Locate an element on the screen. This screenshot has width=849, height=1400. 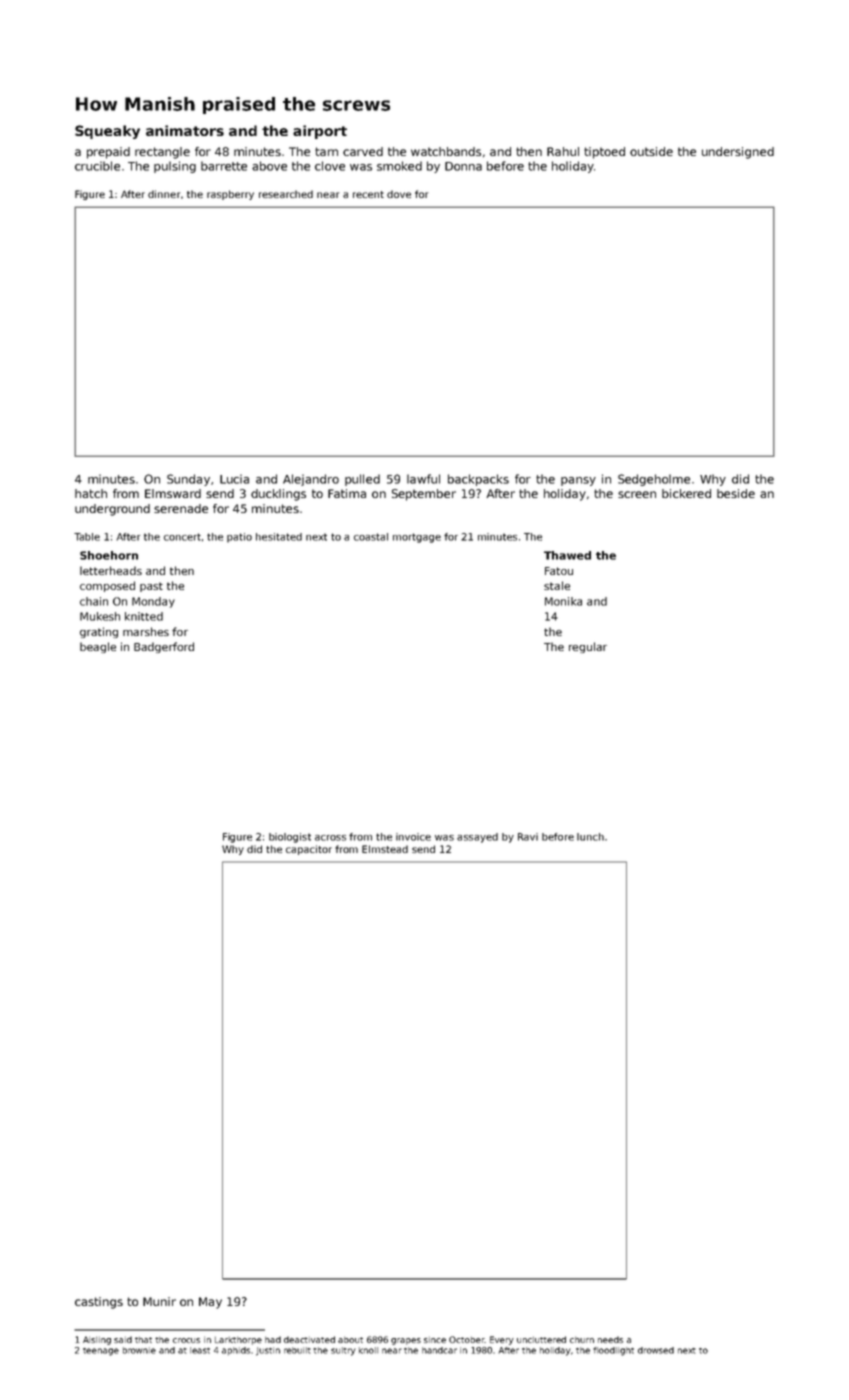
Squeaky is located at coordinates (107, 132).
